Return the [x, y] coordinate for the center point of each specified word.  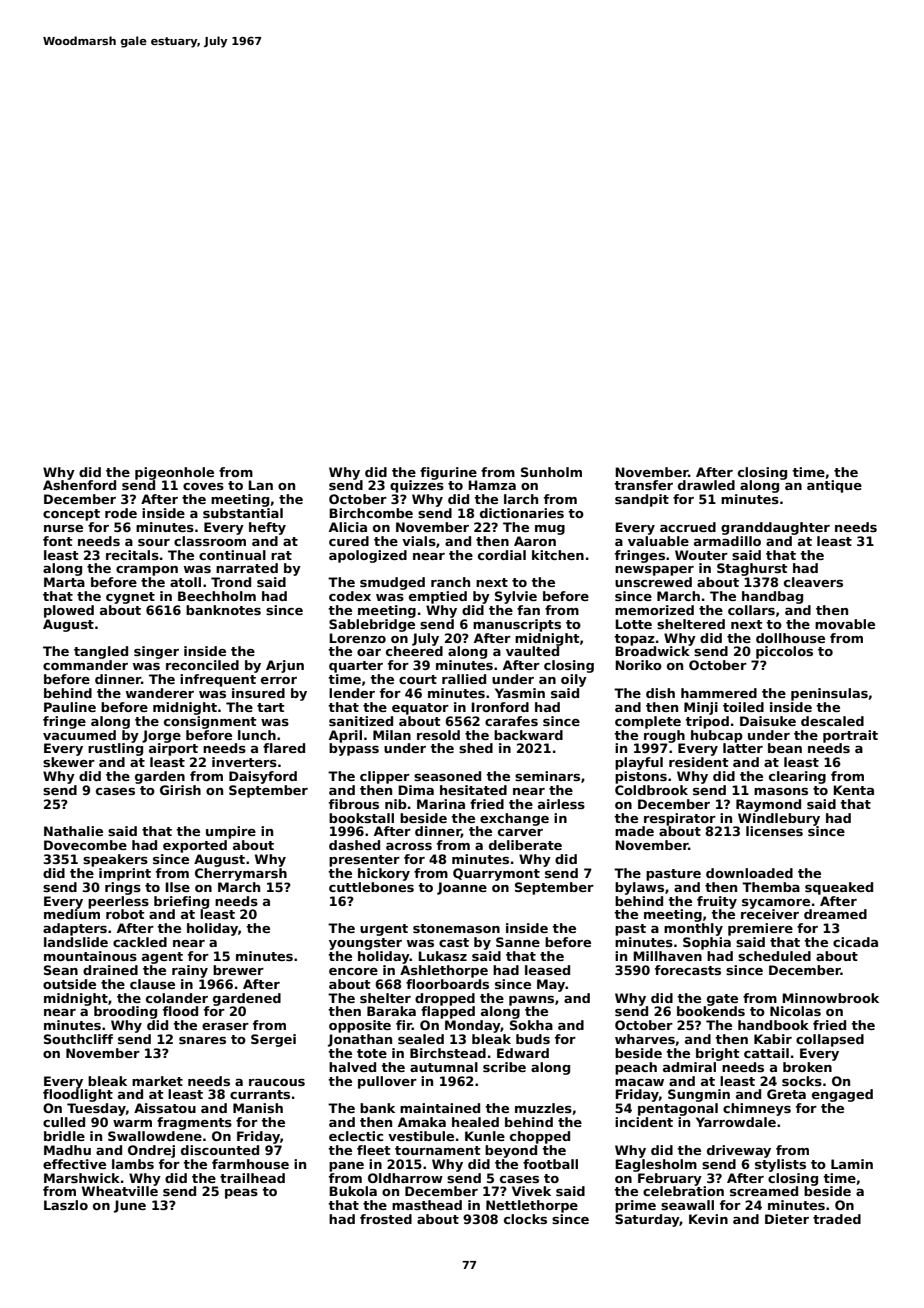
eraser [225, 1026]
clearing [797, 777]
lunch [257, 735]
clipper [385, 777]
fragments [194, 1123]
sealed [421, 1039]
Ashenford [79, 485]
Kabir [773, 1039]
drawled [706, 485]
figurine [448, 473]
